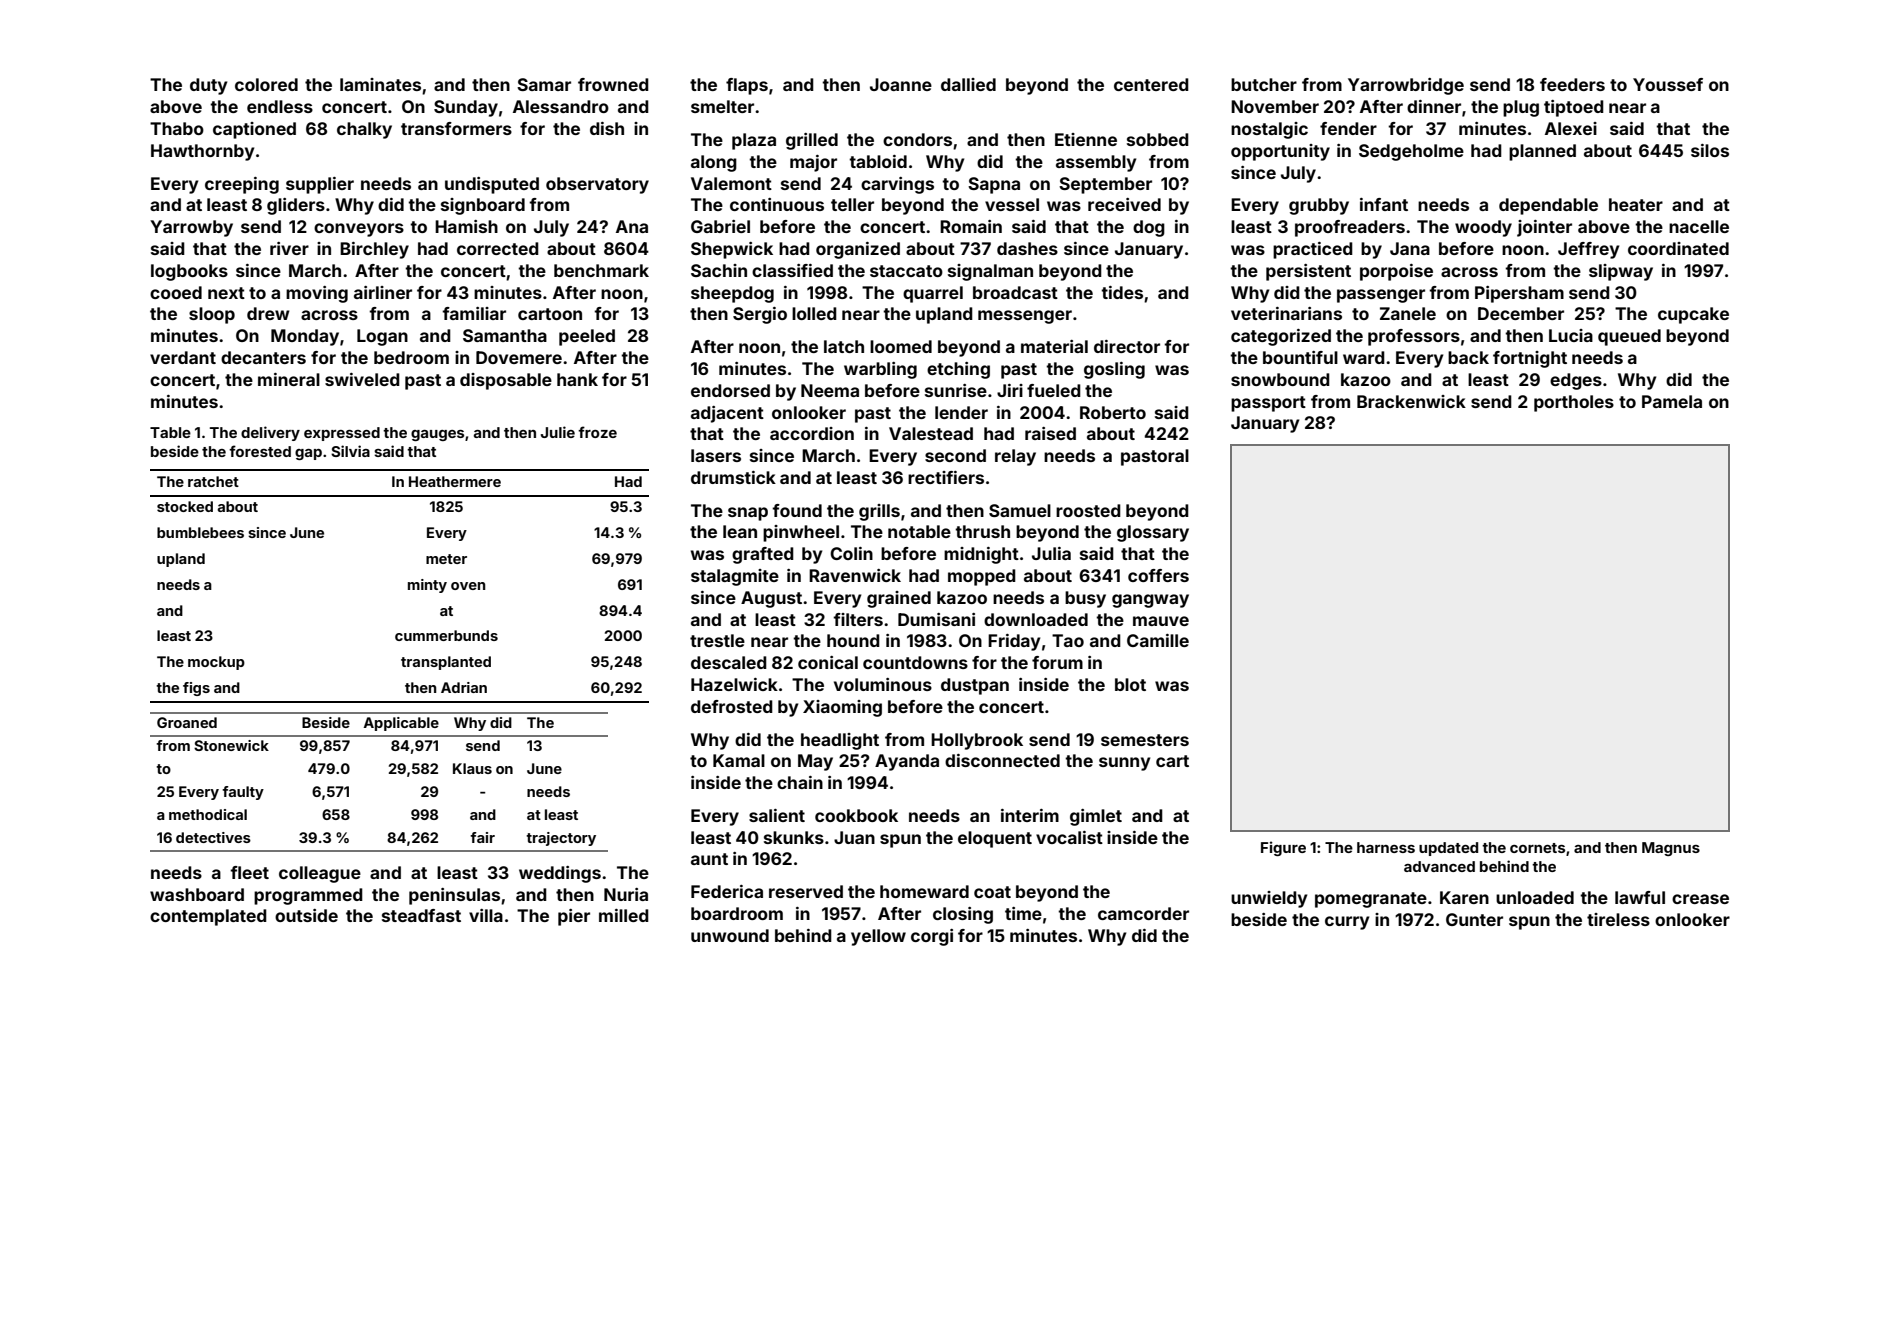 This screenshot has height=1329, width=1880. What do you see at coordinates (1153, 533) in the screenshot?
I see `glossary` at bounding box center [1153, 533].
